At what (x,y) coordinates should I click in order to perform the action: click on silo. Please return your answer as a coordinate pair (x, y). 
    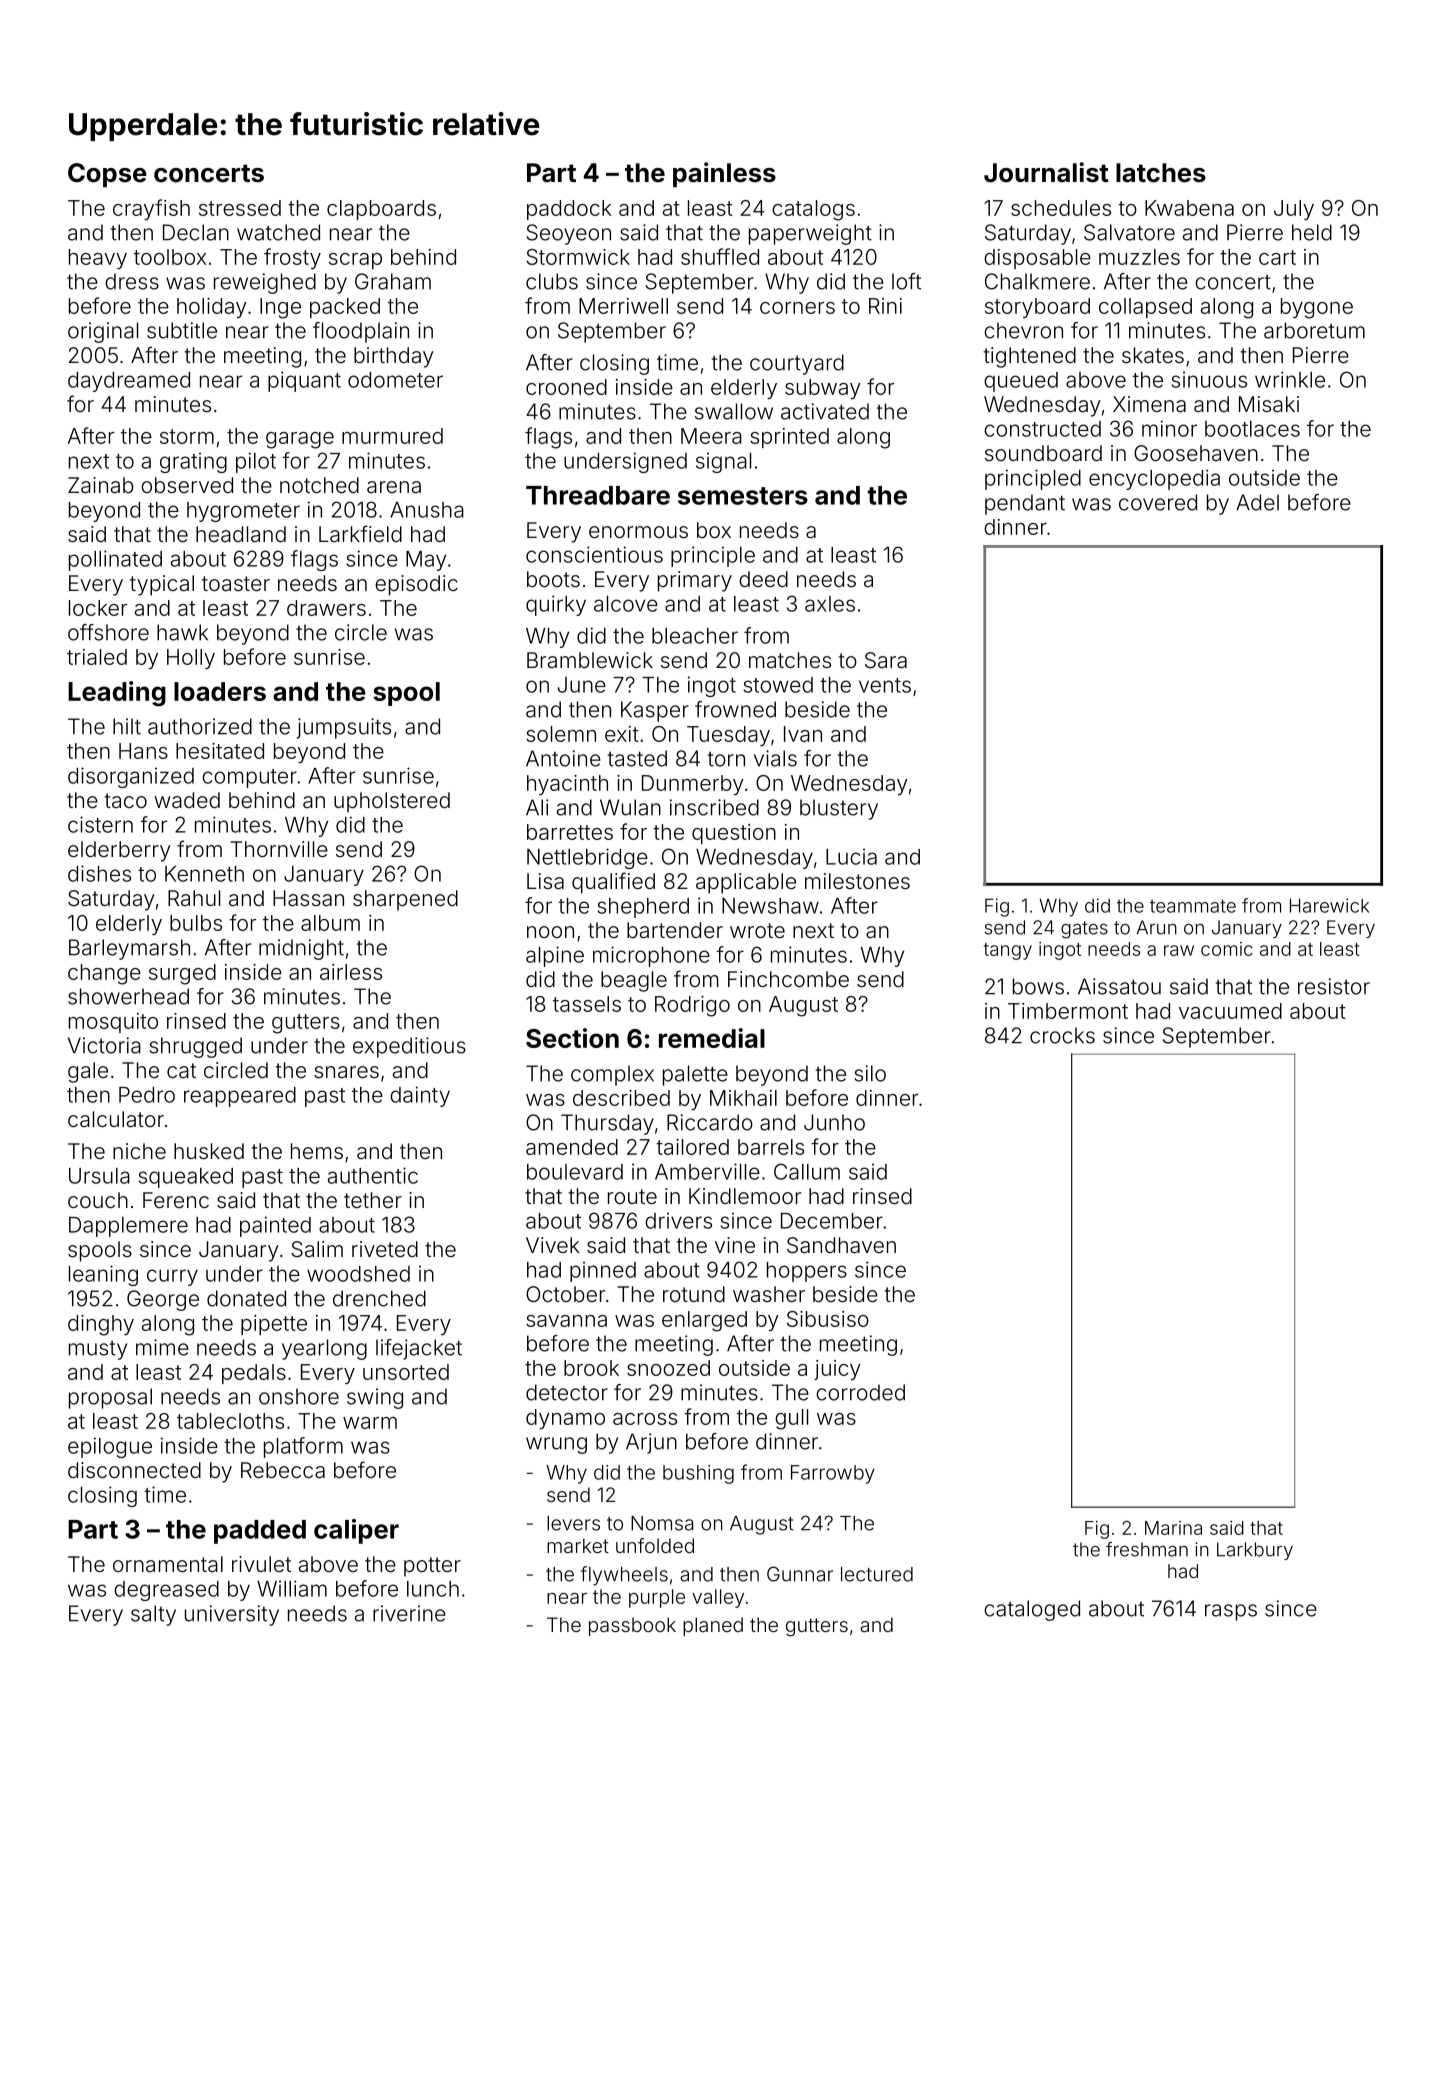
    Looking at the image, I should click on (870, 1073).
